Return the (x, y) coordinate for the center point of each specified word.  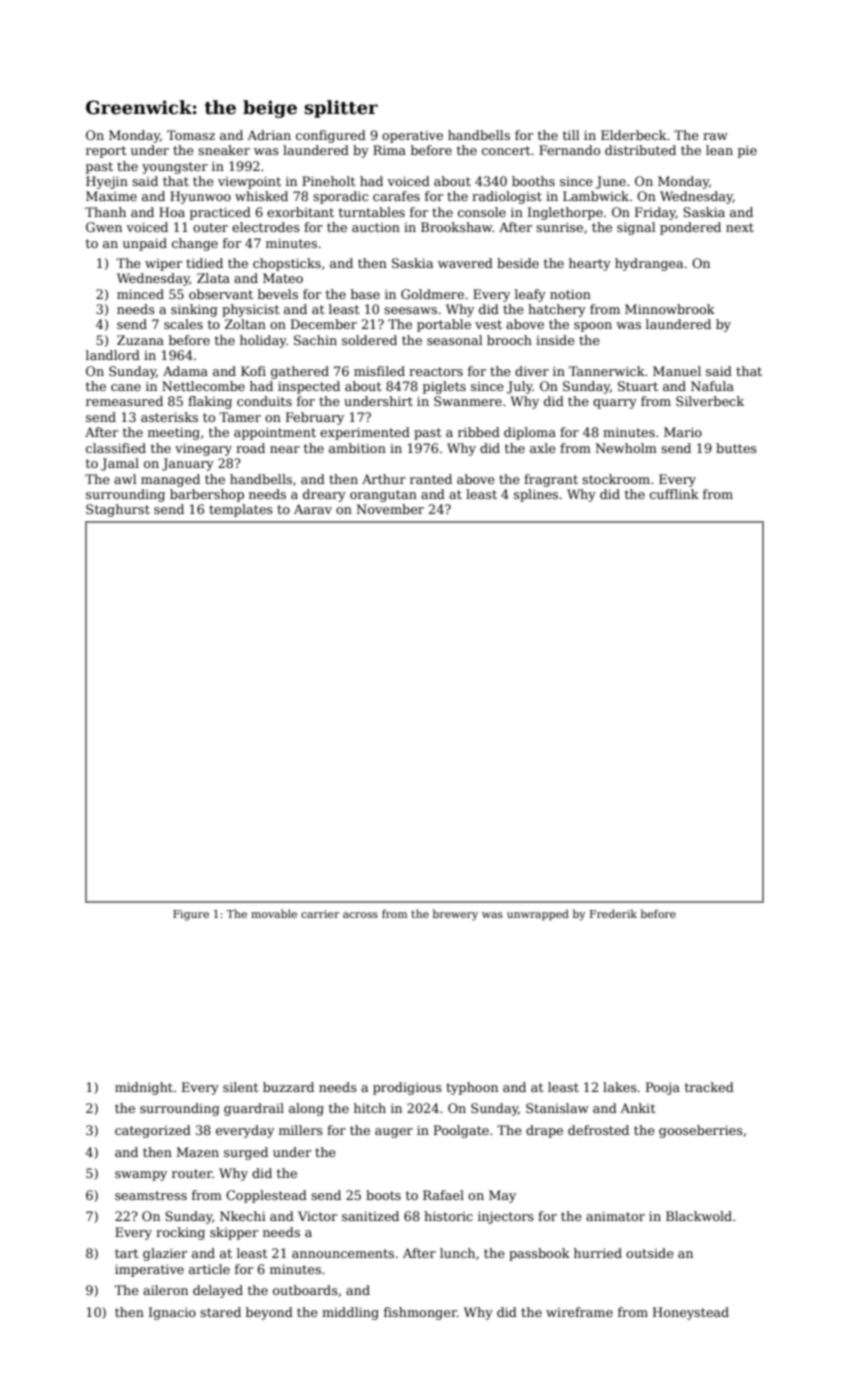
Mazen (198, 1152)
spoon (593, 327)
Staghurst (118, 510)
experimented (365, 433)
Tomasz (191, 135)
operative (412, 136)
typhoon (472, 1088)
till (571, 135)
